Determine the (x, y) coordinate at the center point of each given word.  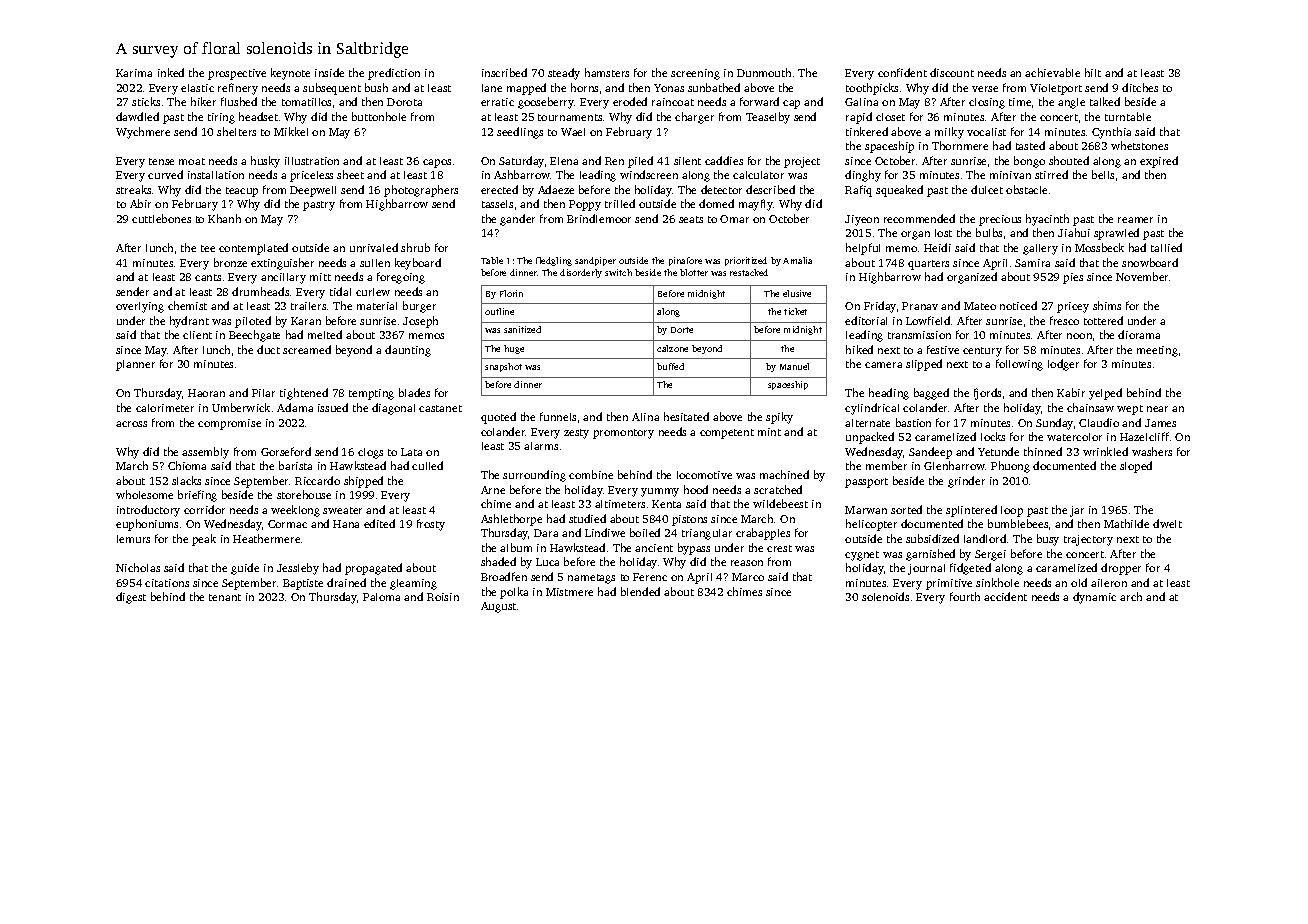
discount (952, 72)
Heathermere (266, 538)
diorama (1139, 334)
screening (695, 74)
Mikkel (291, 131)
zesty (576, 434)
